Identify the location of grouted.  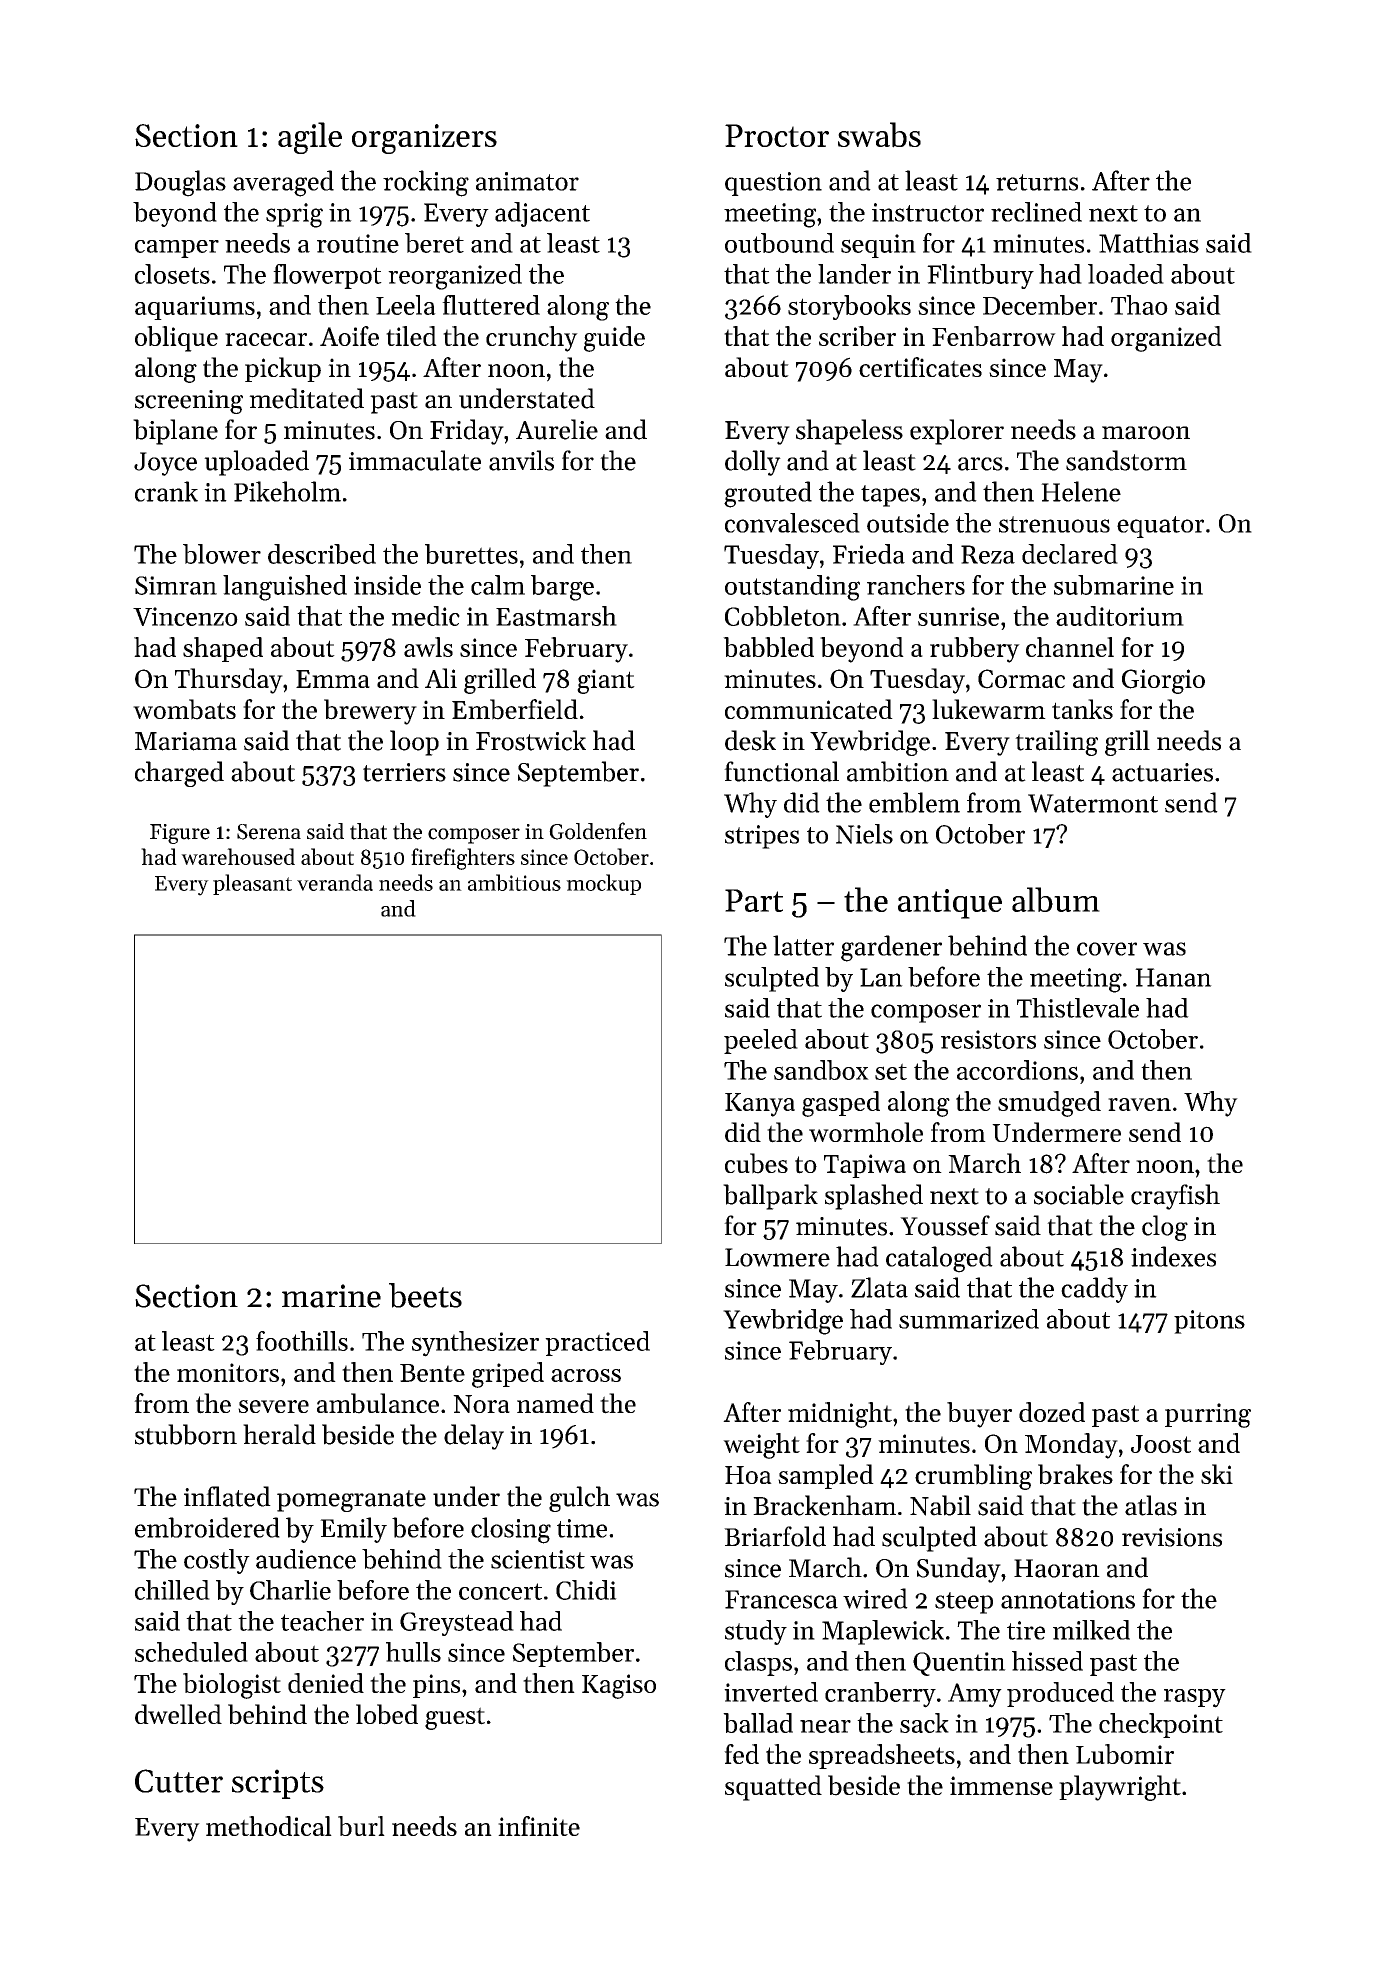
(768, 494).
